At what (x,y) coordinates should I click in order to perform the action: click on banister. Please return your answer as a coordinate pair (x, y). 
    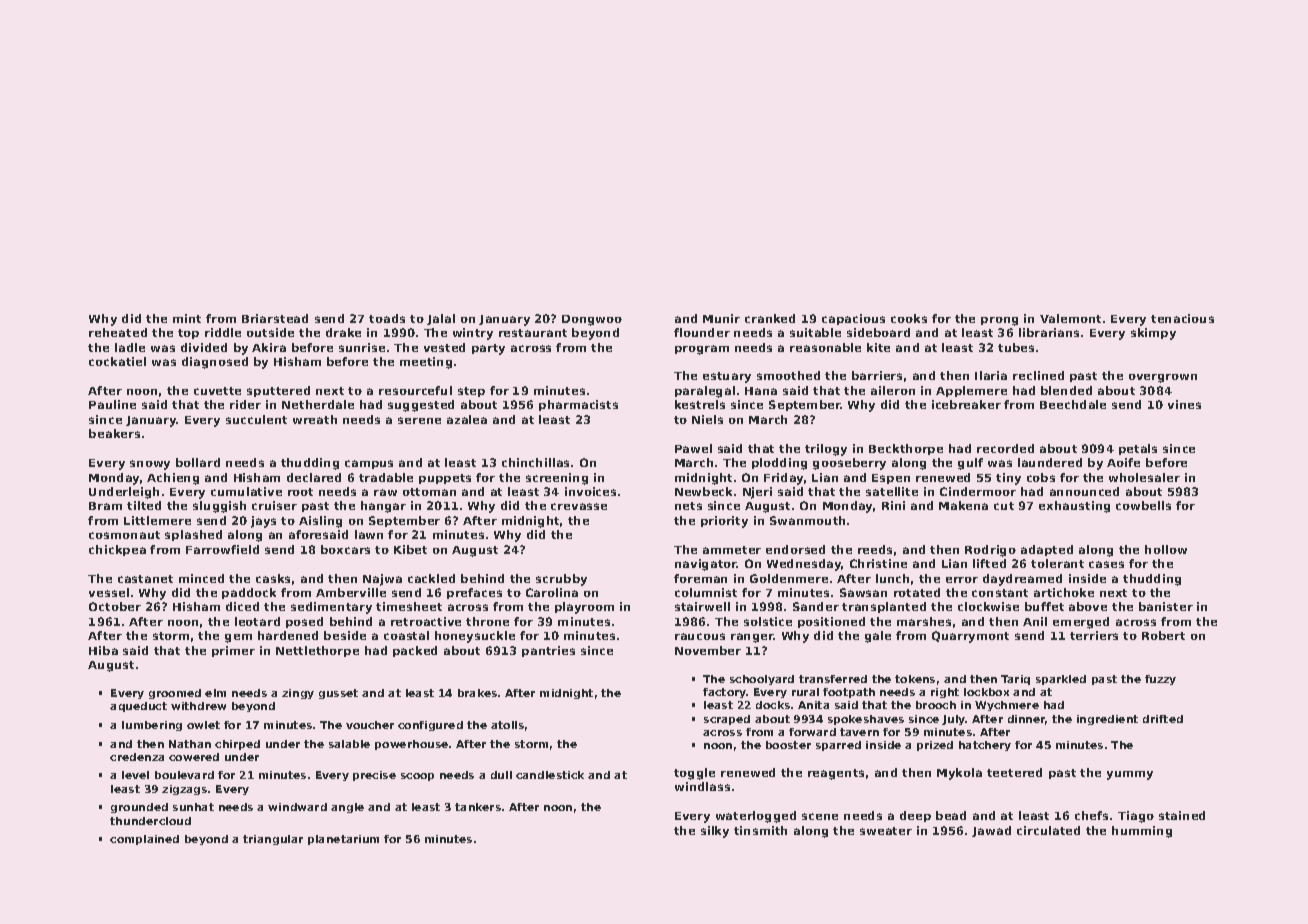
    Looking at the image, I should click on (1166, 606).
